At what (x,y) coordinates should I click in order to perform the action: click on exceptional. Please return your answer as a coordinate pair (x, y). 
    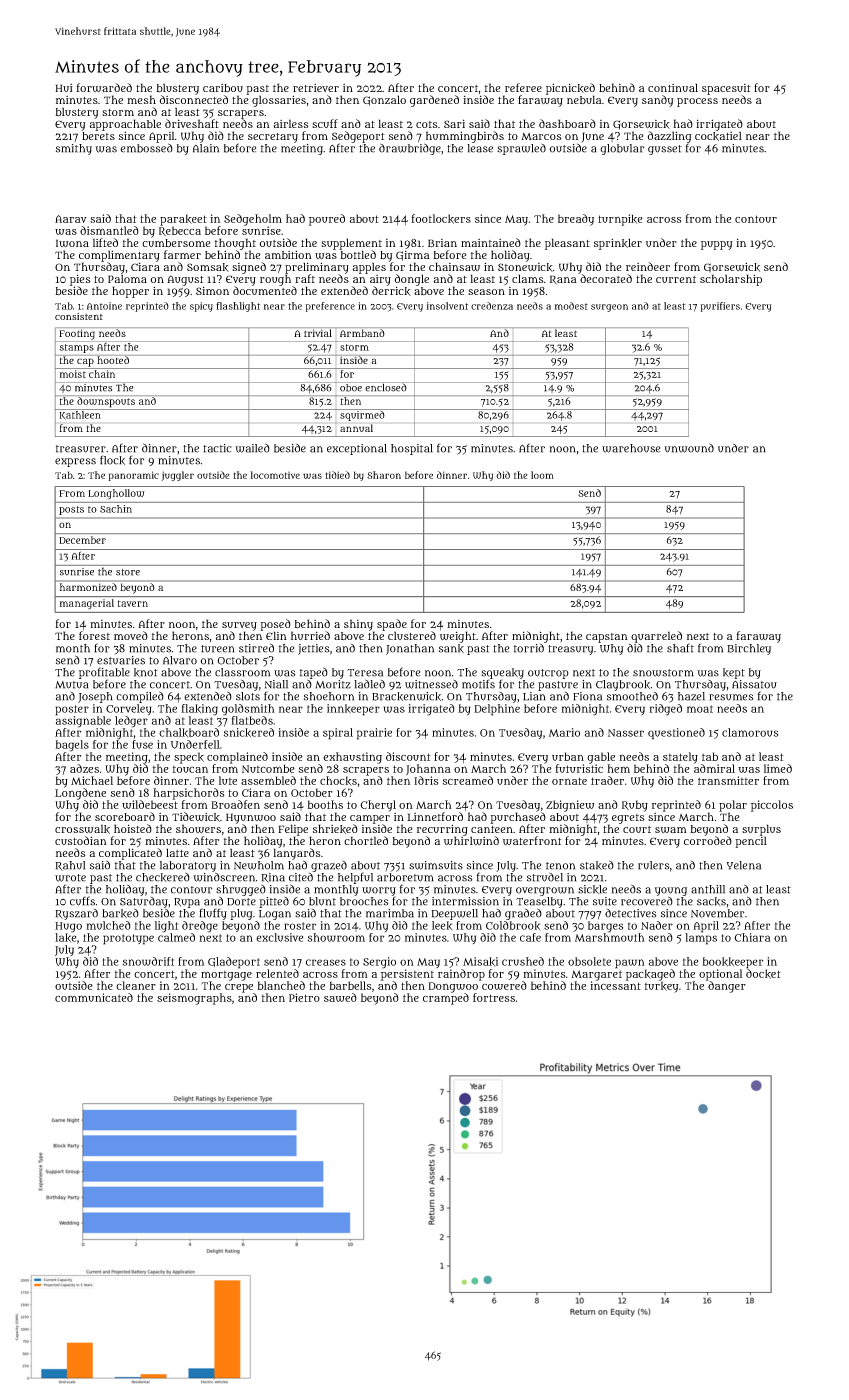
    Looking at the image, I should click on (357, 449).
